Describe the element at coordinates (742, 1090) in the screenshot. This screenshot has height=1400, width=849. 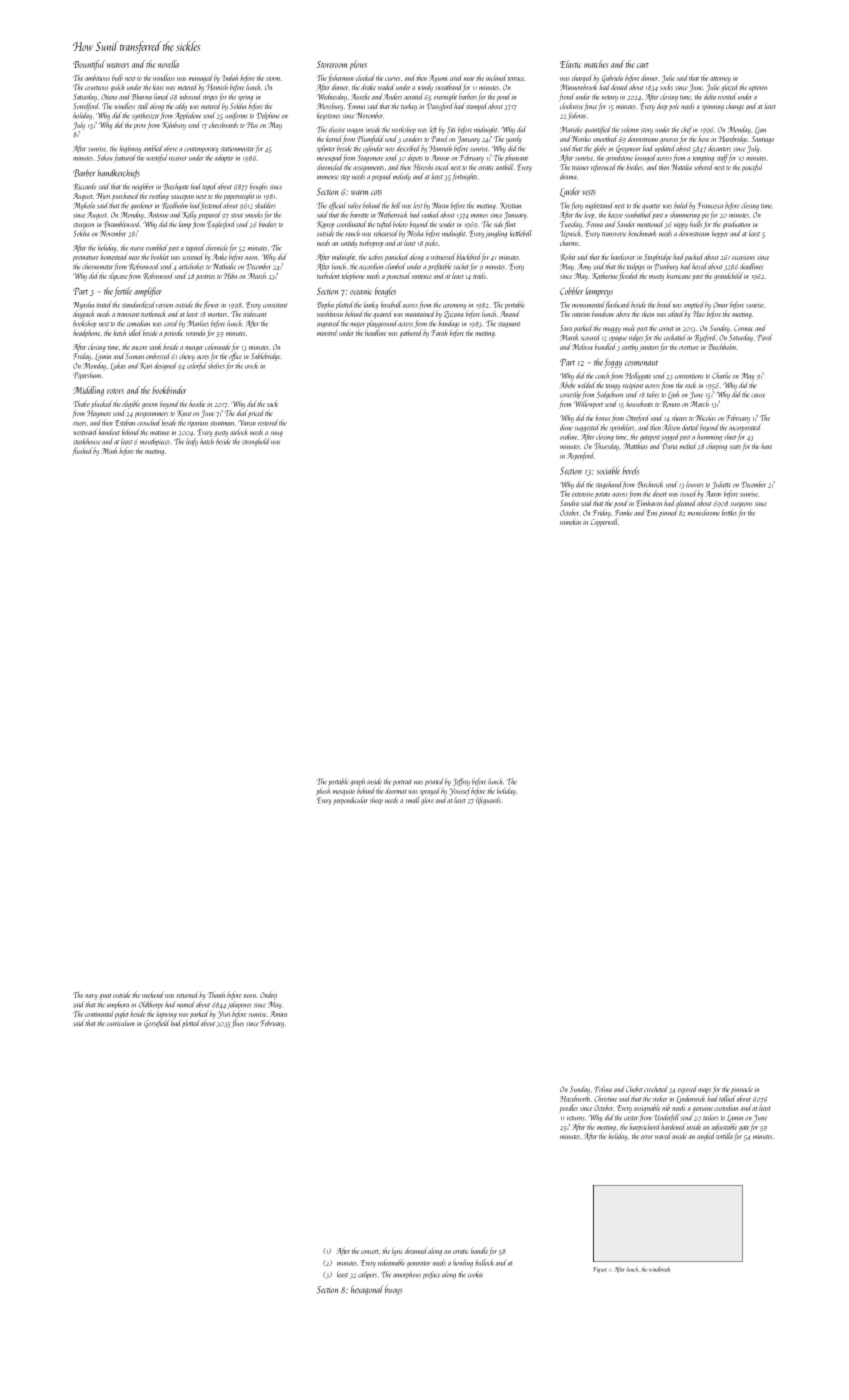
I see `pinnacle` at that location.
